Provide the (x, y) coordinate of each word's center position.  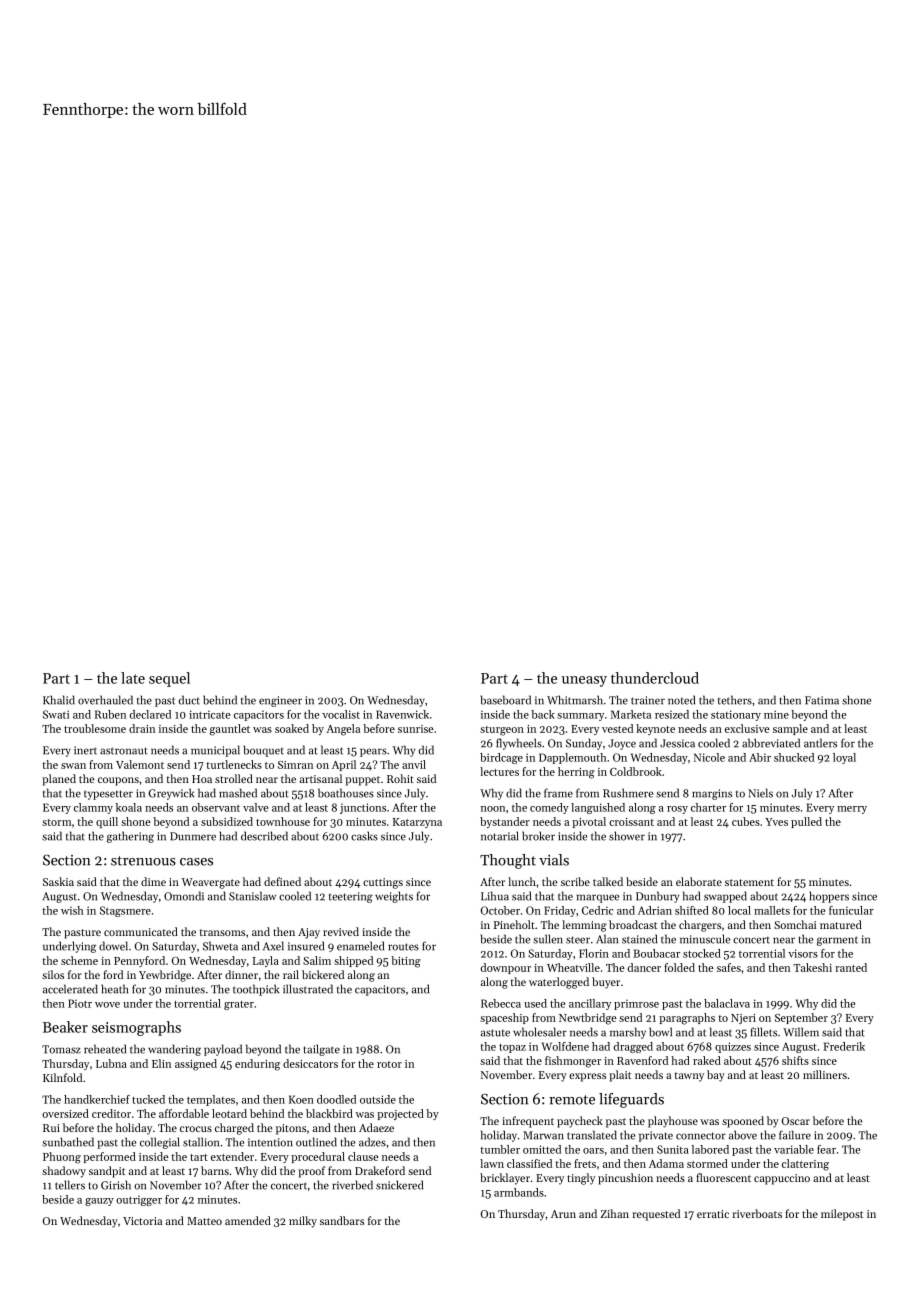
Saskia (58, 881)
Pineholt (514, 924)
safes (729, 967)
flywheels (519, 744)
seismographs (136, 1028)
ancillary (590, 1004)
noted (681, 700)
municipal (215, 751)
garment (837, 941)
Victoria (142, 1221)
